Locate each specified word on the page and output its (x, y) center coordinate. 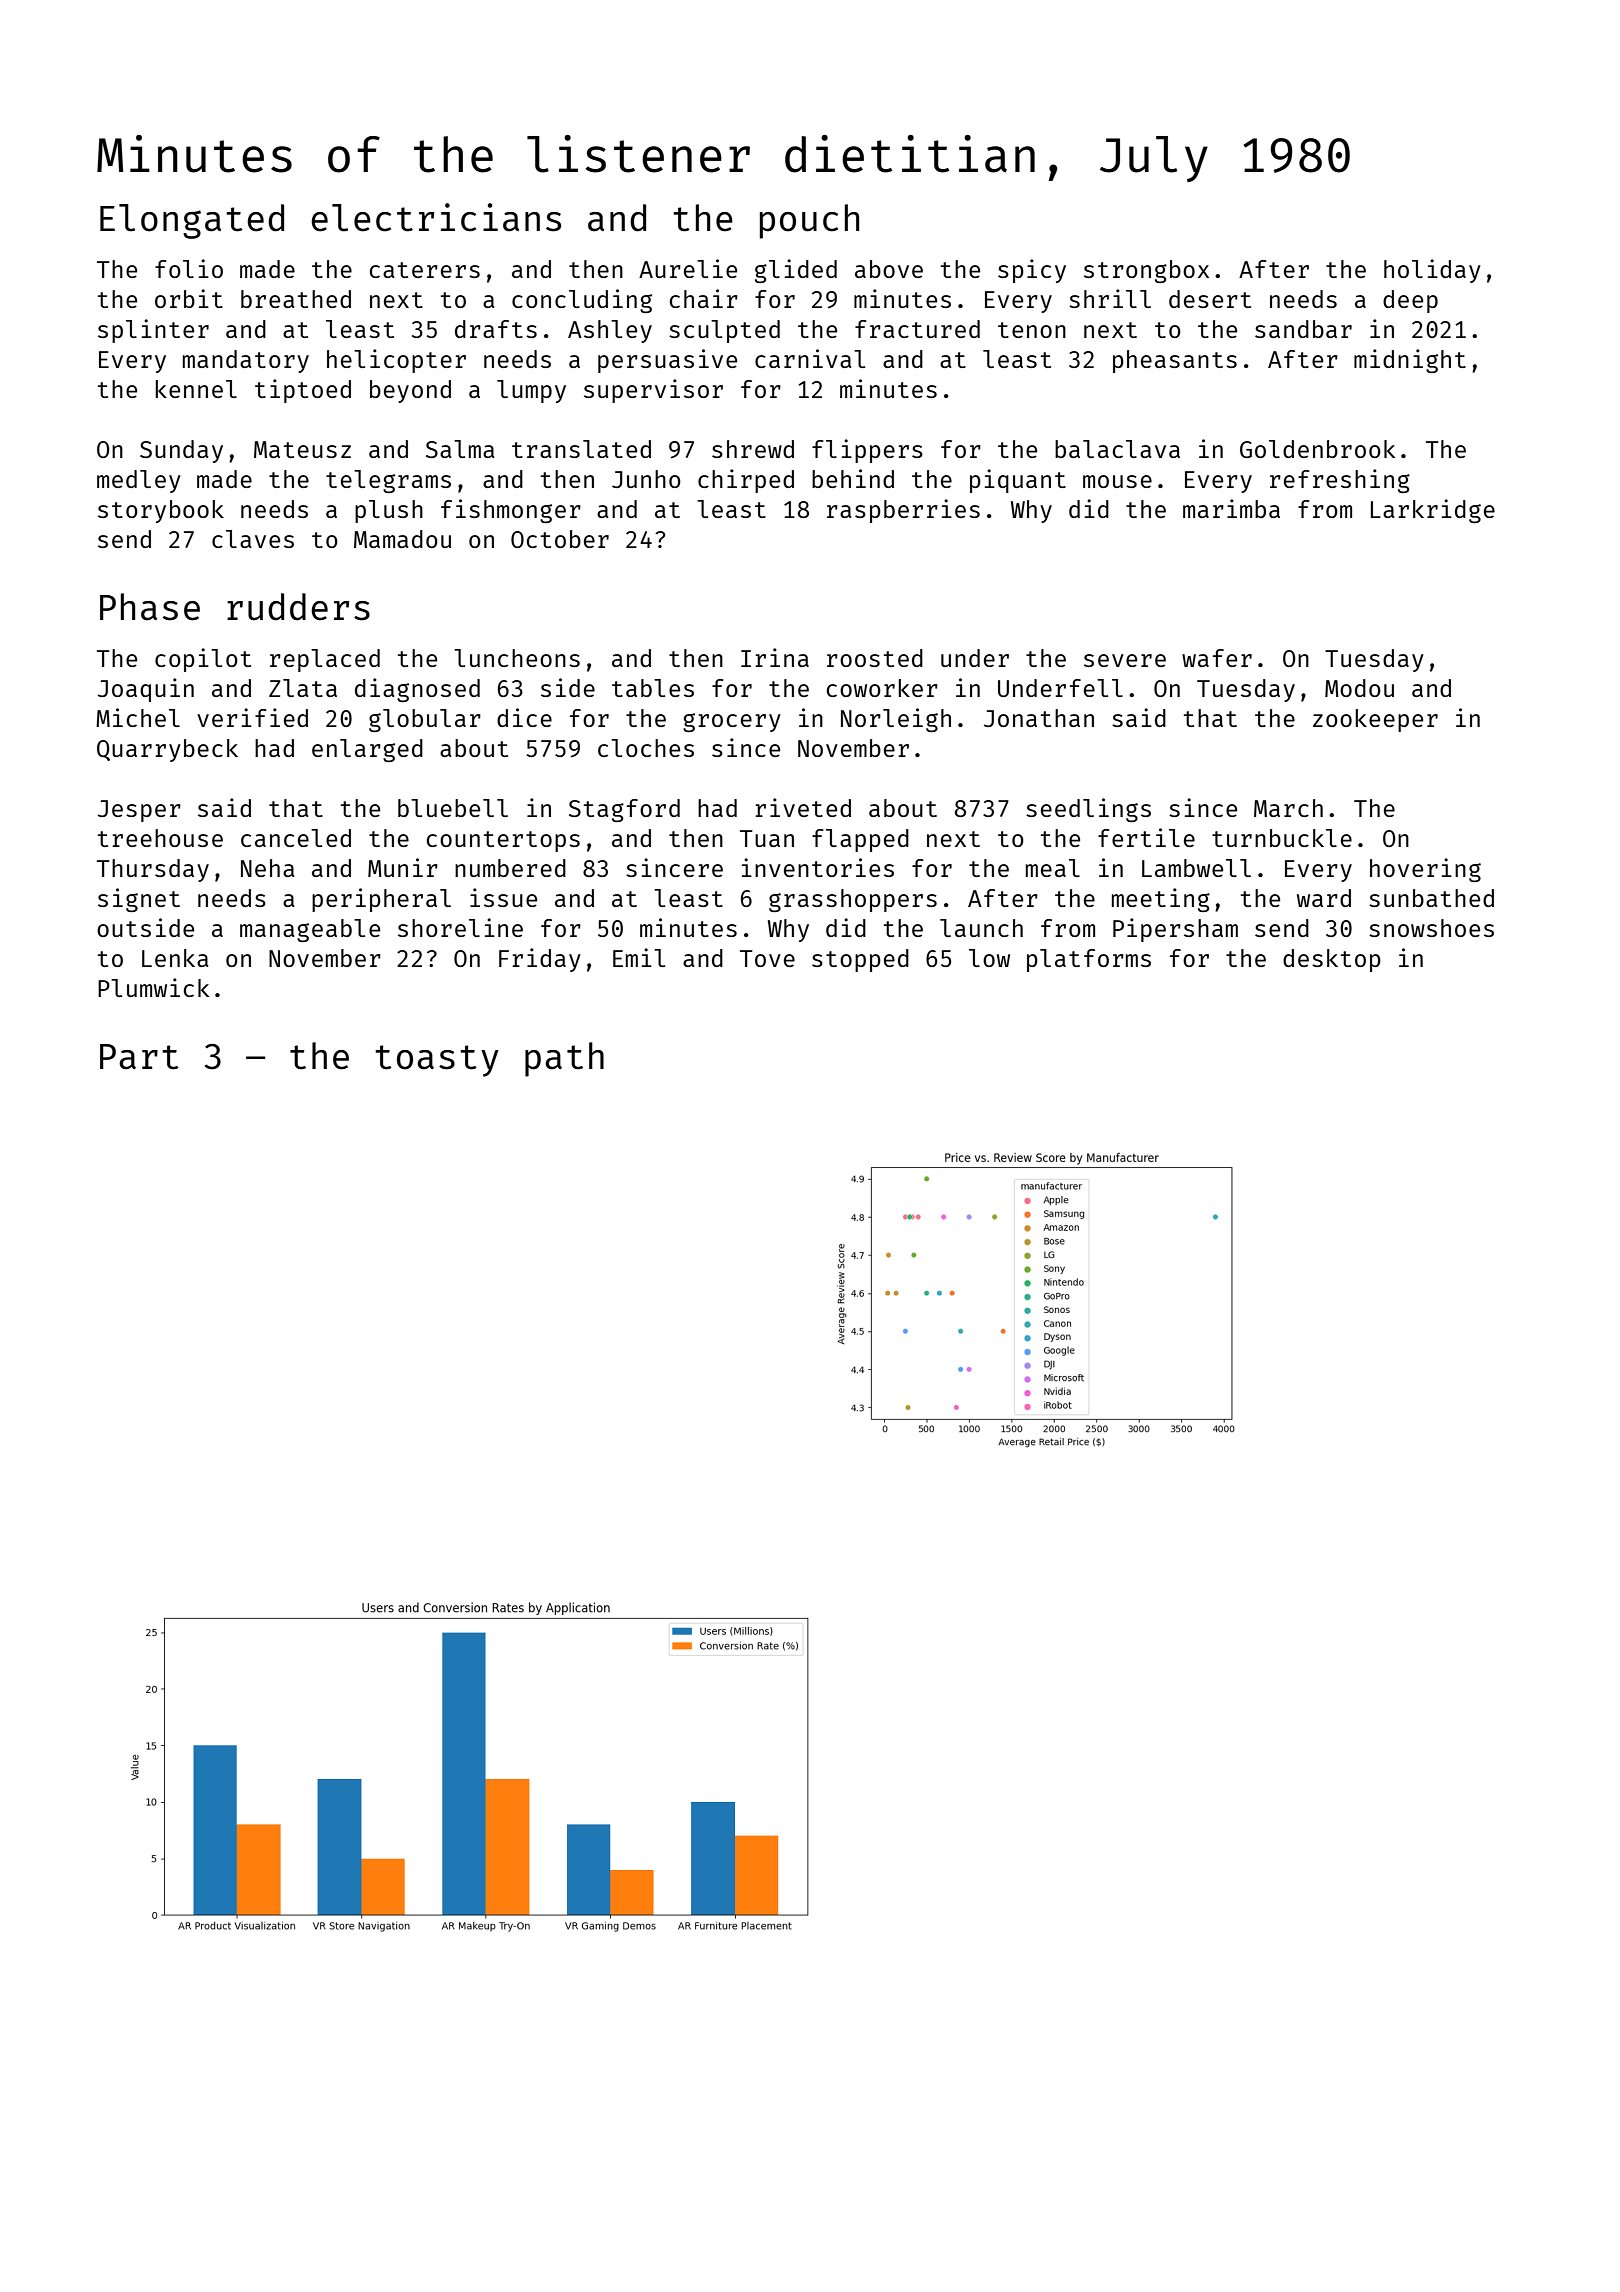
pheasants (1175, 361)
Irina (775, 657)
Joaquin (146, 690)
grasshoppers (853, 900)
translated (581, 449)
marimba (1231, 508)
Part (139, 1057)
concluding (582, 301)
